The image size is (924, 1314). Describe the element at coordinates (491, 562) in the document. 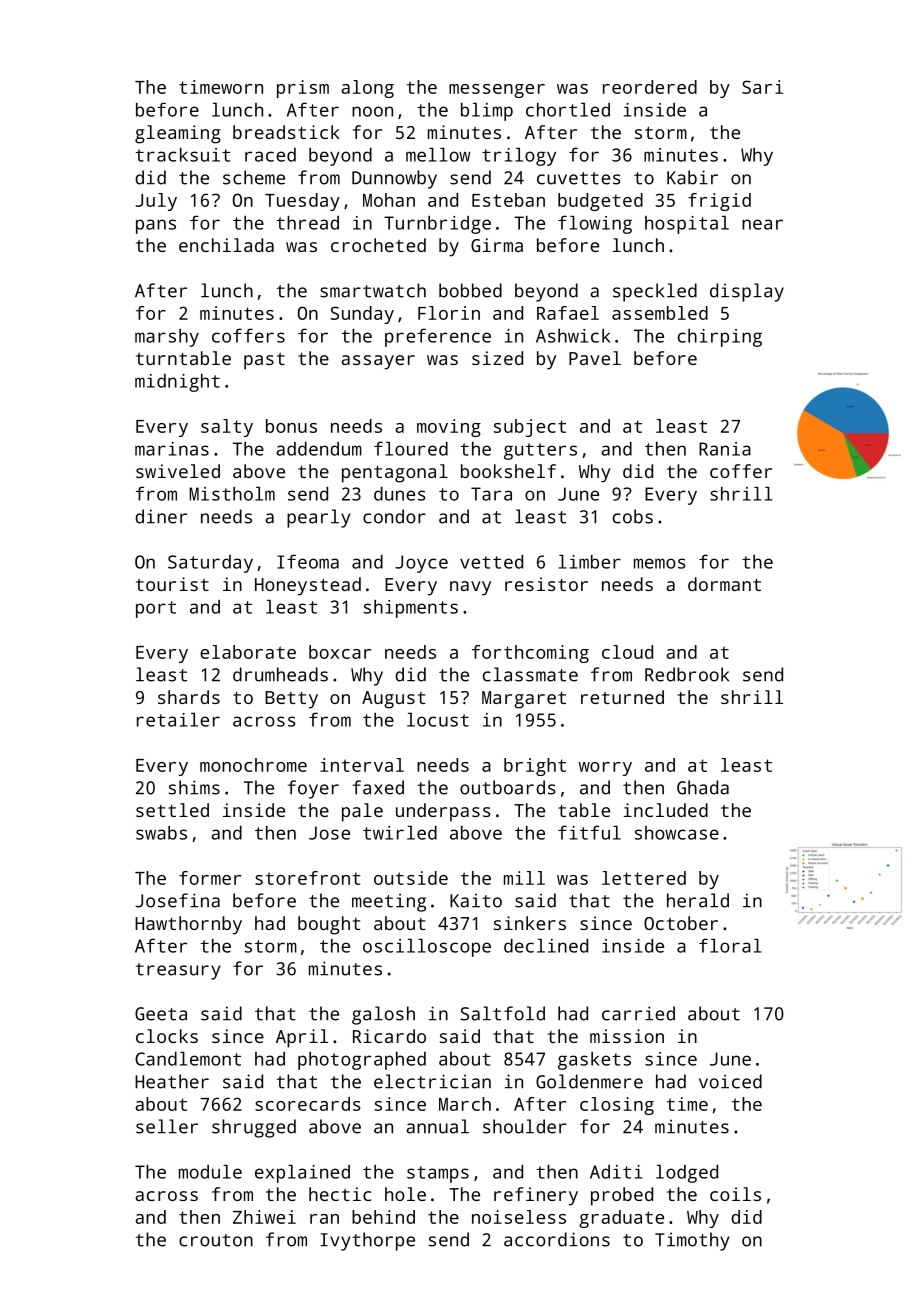

I see `vetted` at that location.
